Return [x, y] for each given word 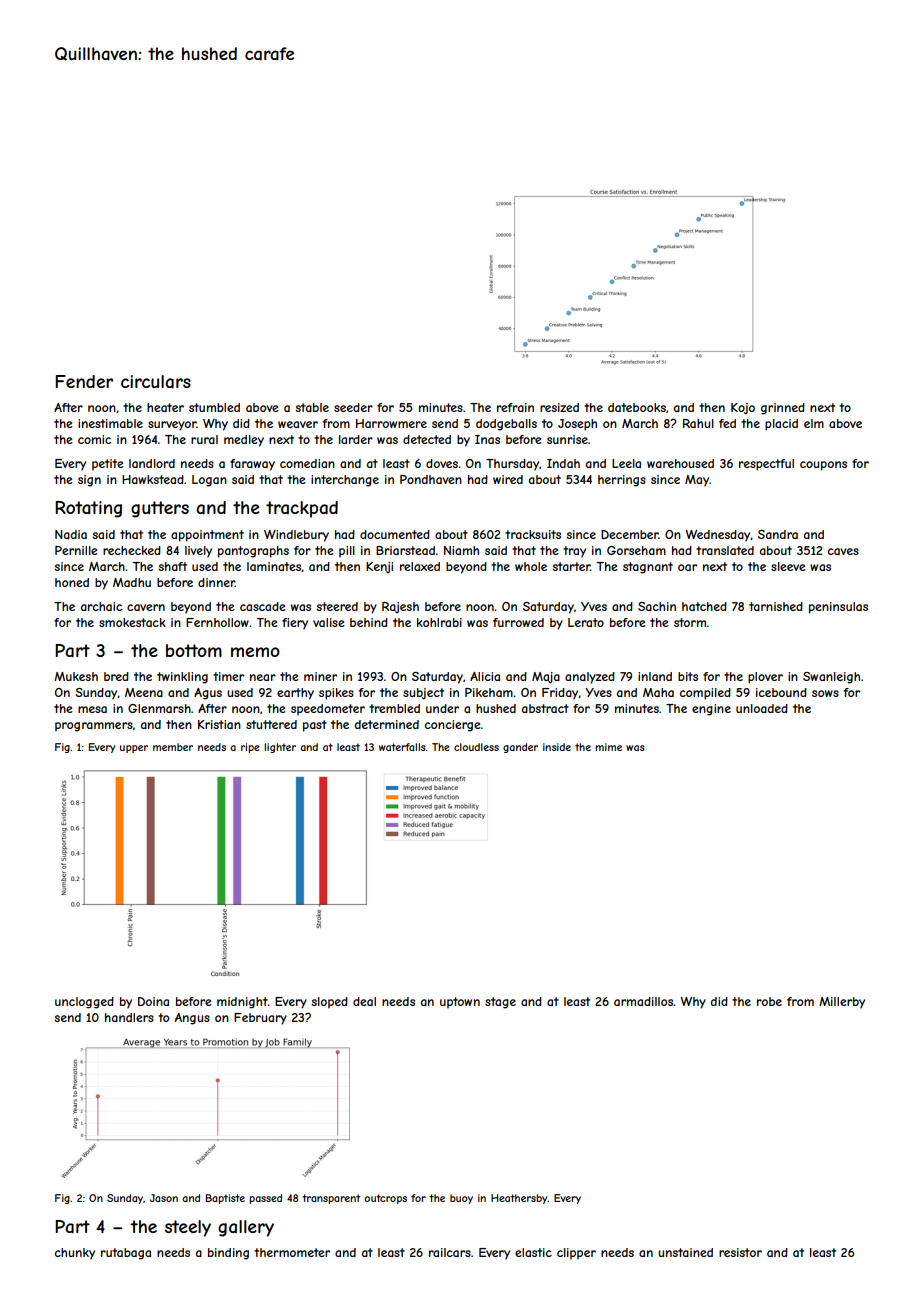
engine [711, 710]
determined [387, 724]
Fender [84, 381]
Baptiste [225, 1199]
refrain [515, 407]
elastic [533, 1252]
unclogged [84, 1003]
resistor [740, 1252]
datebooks [637, 407]
